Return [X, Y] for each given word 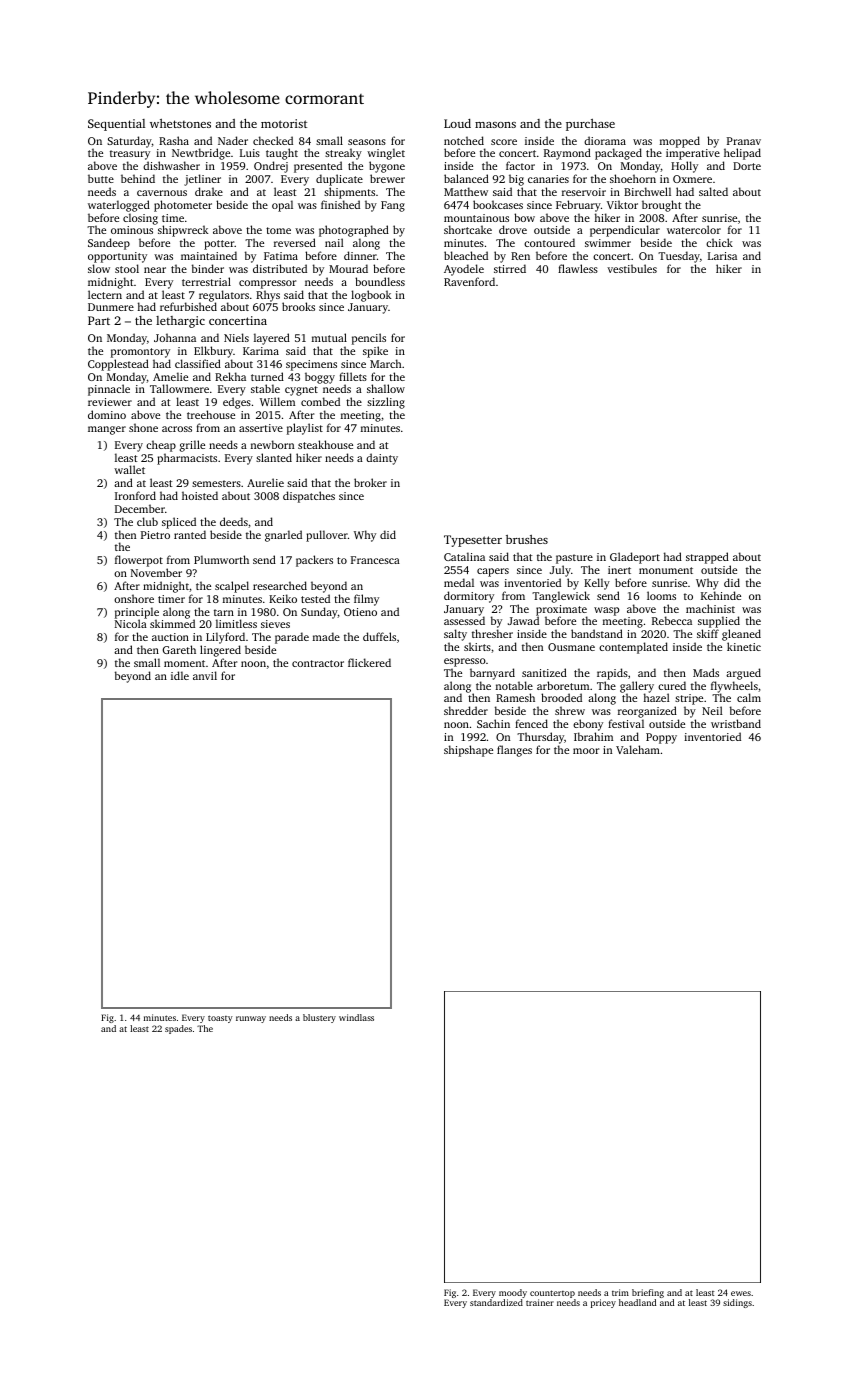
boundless [380, 281]
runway [251, 1019]
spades [178, 1029]
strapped [707, 558]
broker [370, 482]
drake [209, 191]
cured [672, 685]
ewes [741, 1293]
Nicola [131, 623]
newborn [272, 444]
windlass [356, 1017]
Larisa [722, 256]
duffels [379, 636]
